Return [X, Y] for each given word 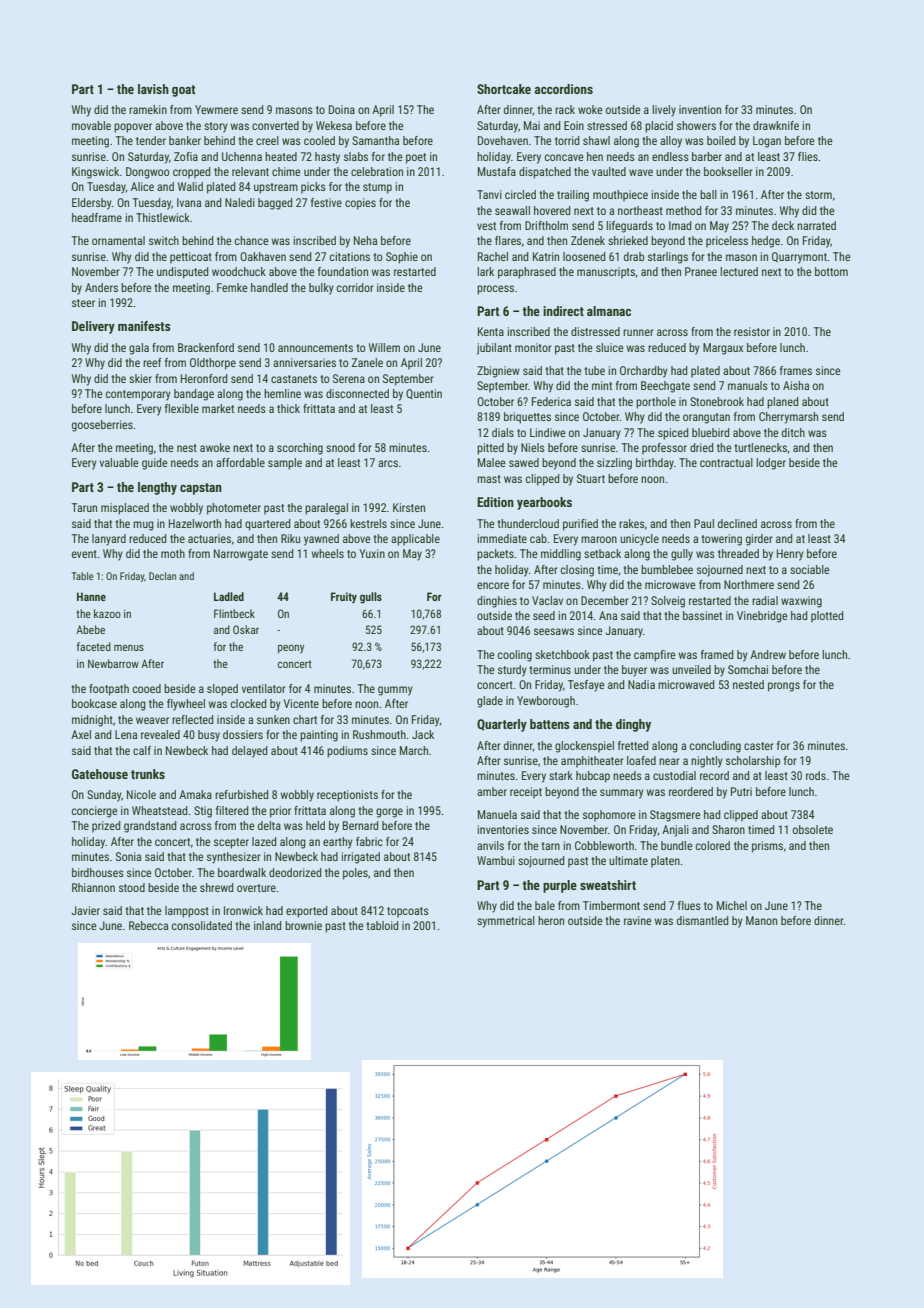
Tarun [84, 507]
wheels [327, 553]
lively [664, 111]
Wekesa [334, 125]
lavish [153, 89]
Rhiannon [93, 887]
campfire [655, 656]
